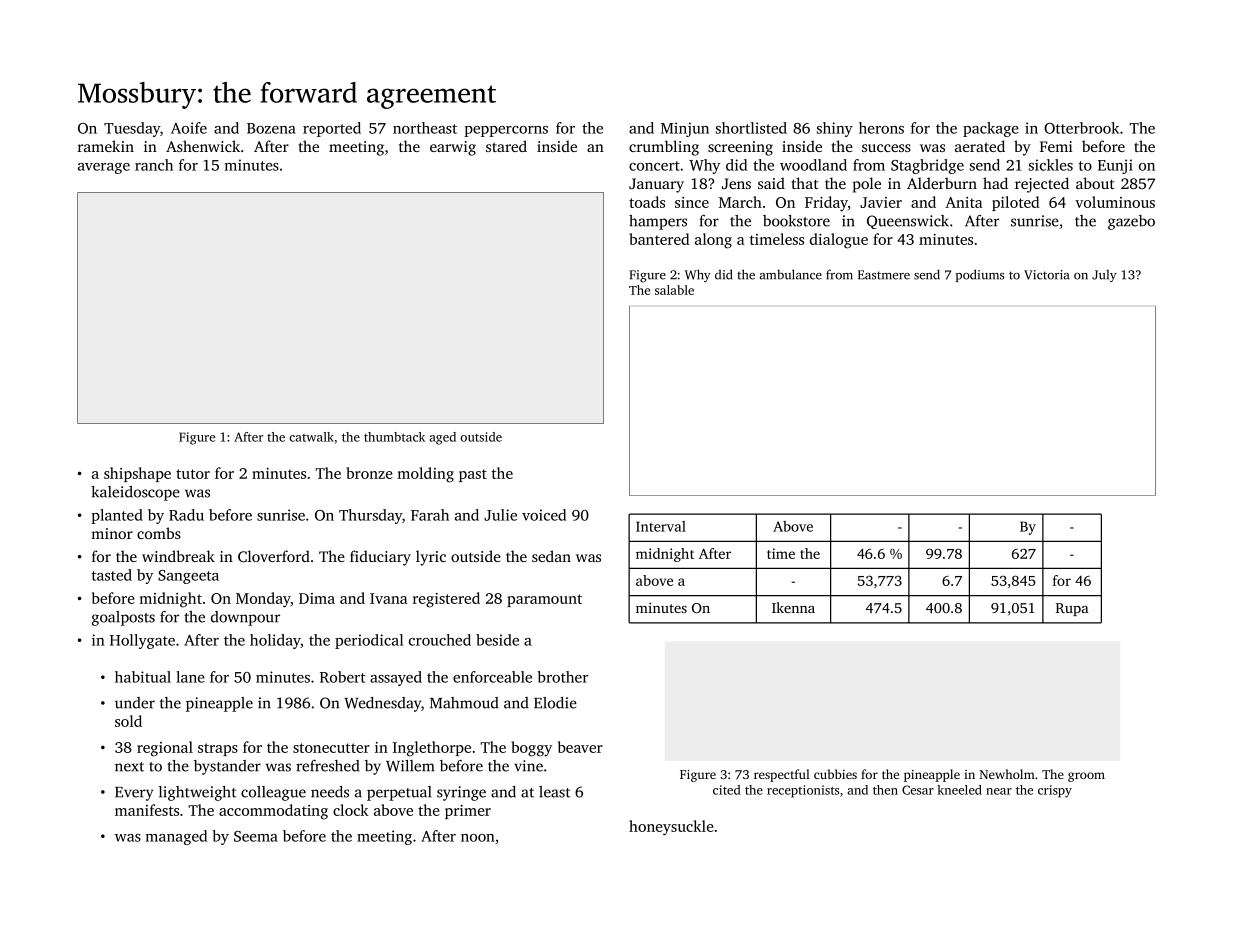  Describe the element at coordinates (203, 146) in the document. I see `Ashenwick` at that location.
